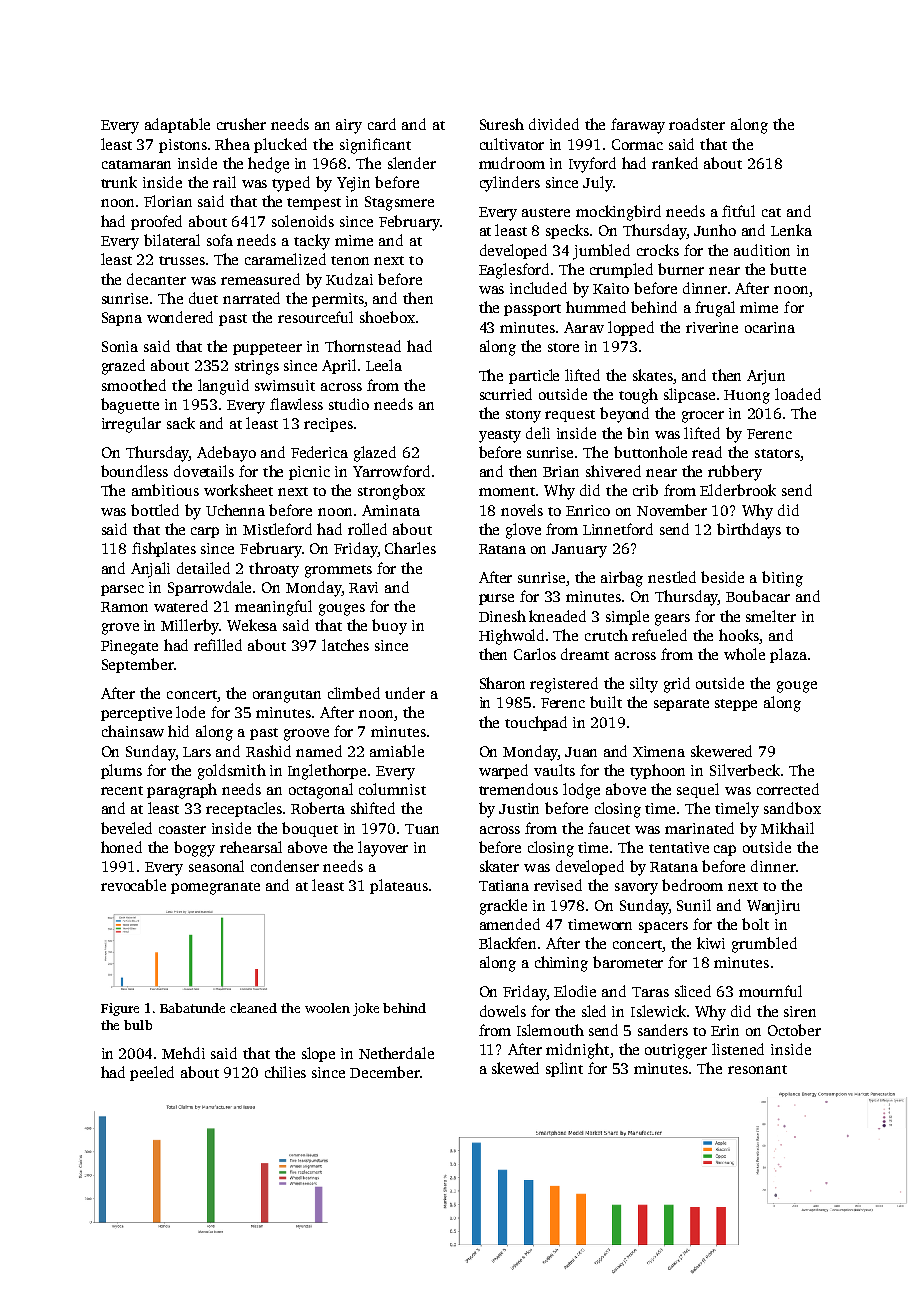 The image size is (924, 1308). I want to click on Babatunde, so click(192, 1008).
